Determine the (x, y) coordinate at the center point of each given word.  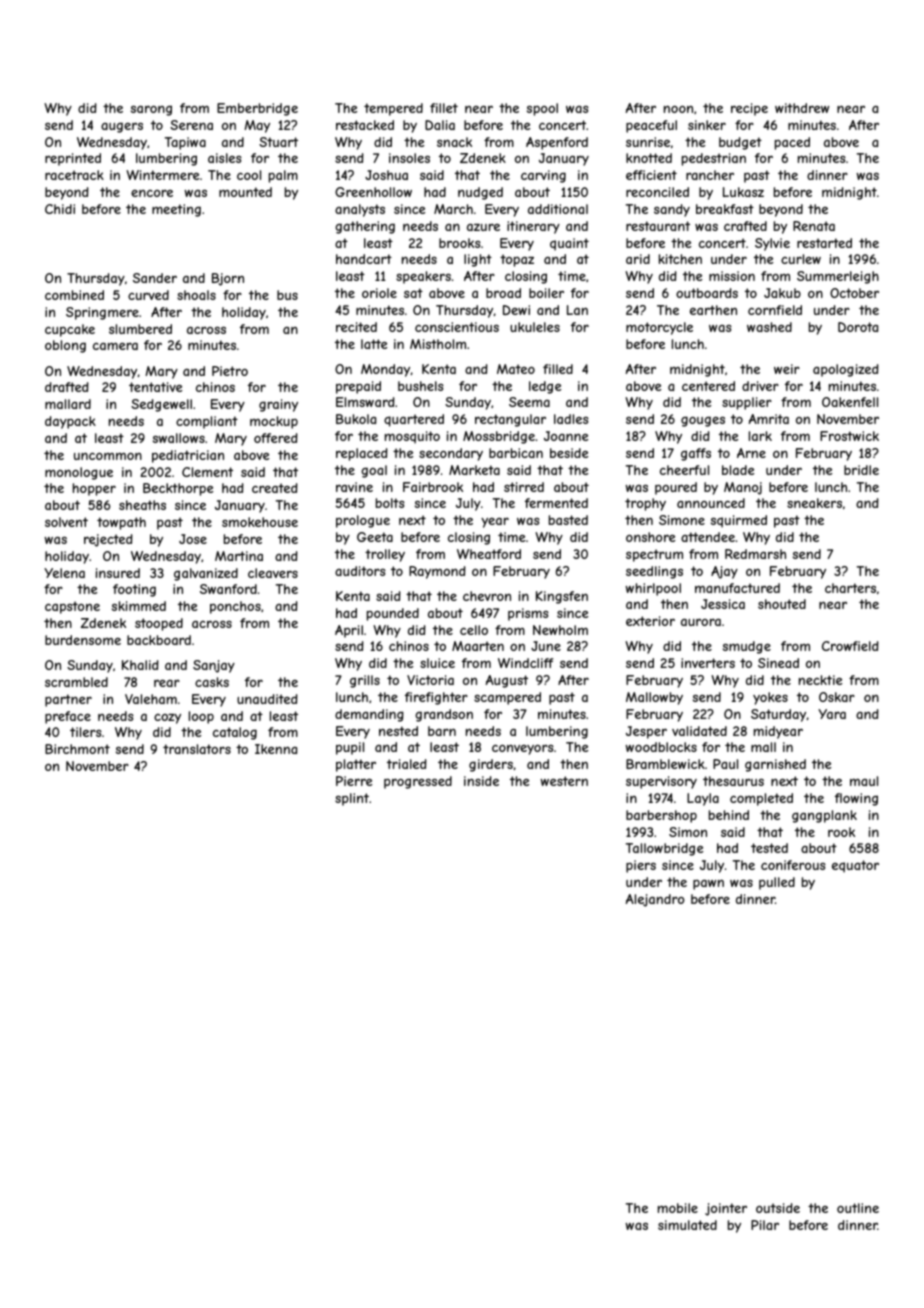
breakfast (725, 209)
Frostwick (849, 436)
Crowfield (850, 646)
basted (568, 520)
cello (474, 630)
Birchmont (77, 749)
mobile (678, 1208)
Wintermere (163, 175)
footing (134, 590)
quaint (569, 244)
